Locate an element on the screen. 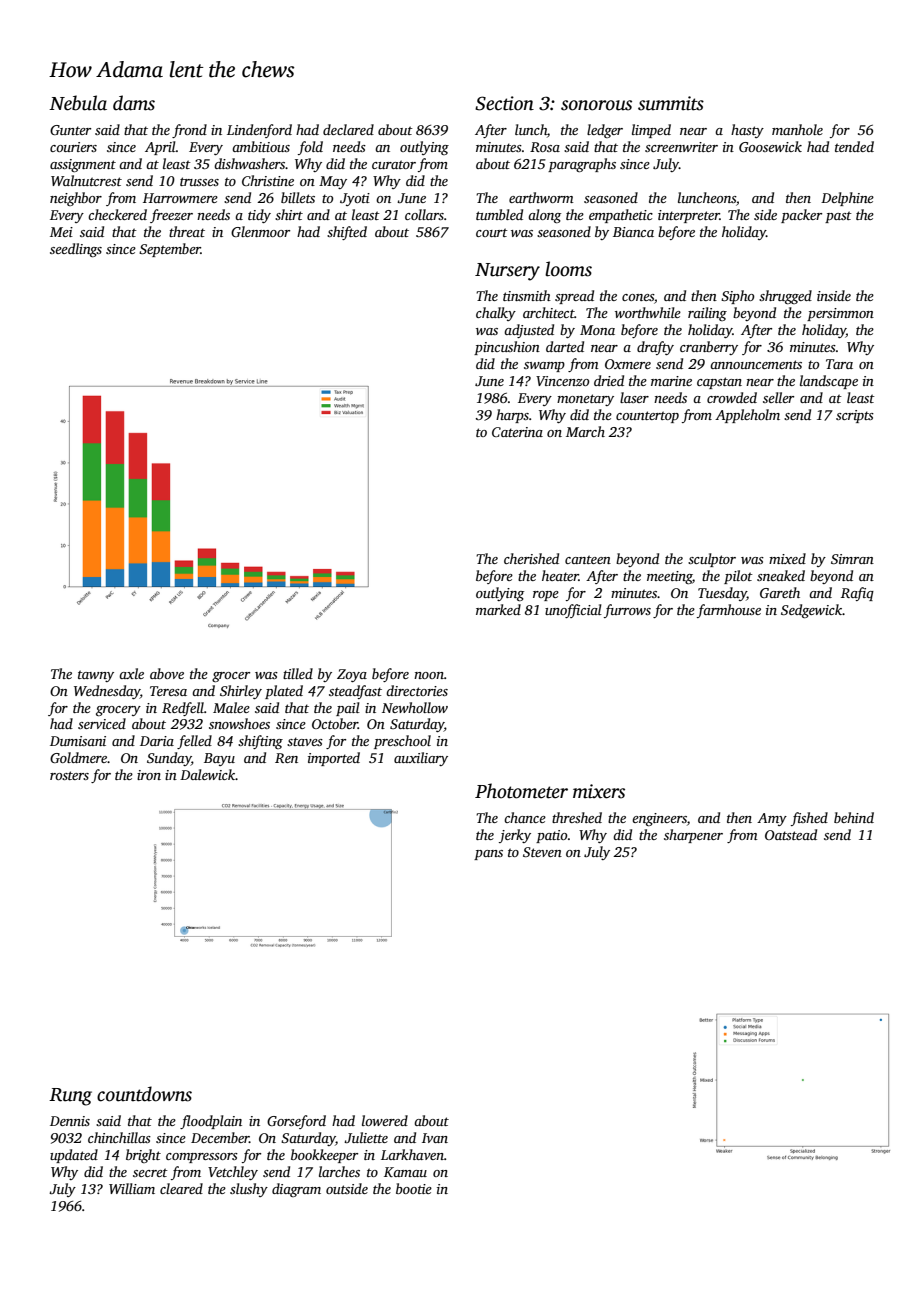 Image resolution: width=924 pixels, height=1308 pixels. summits is located at coordinates (671, 103).
